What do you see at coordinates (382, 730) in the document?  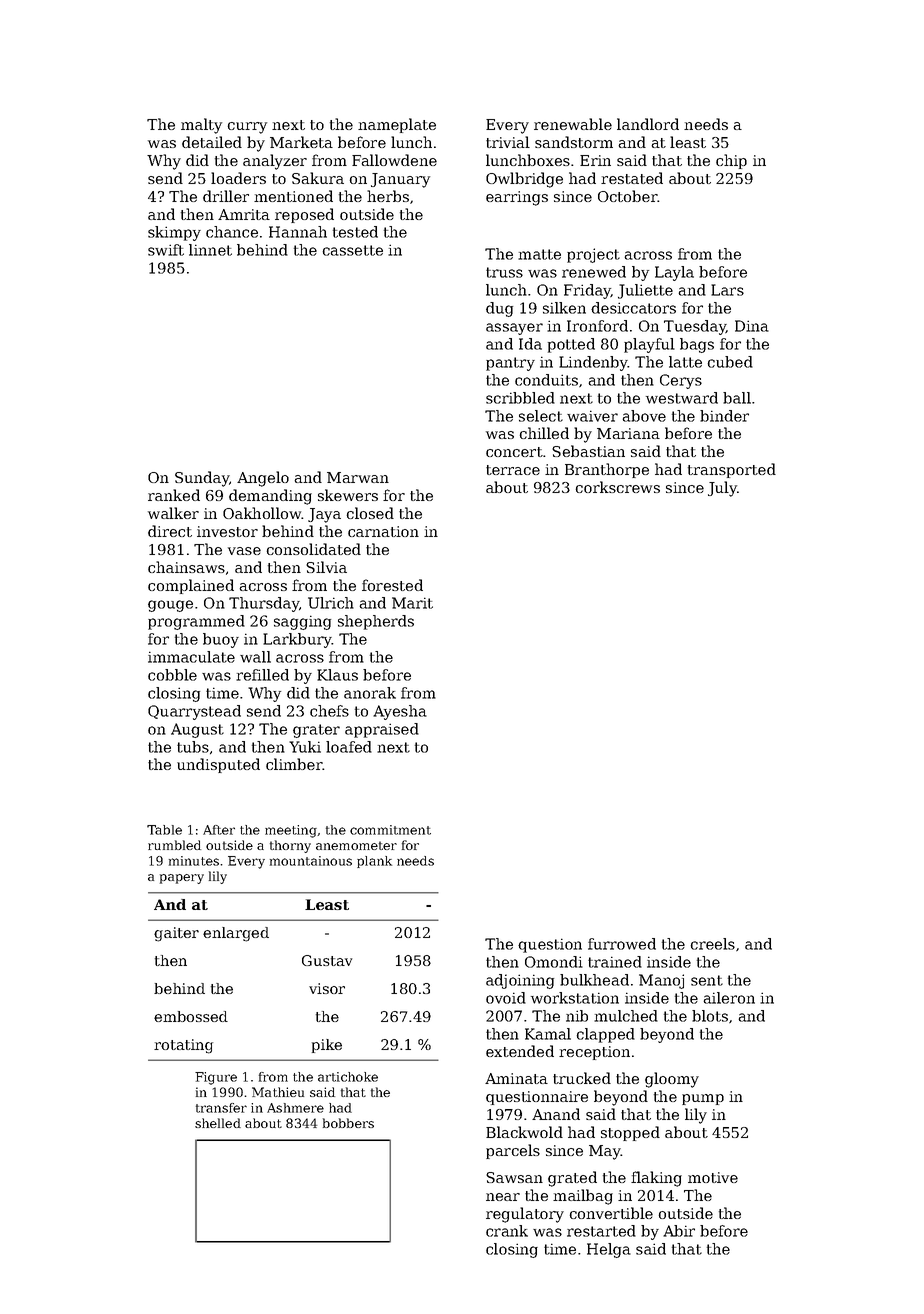 I see `appraised` at bounding box center [382, 730].
